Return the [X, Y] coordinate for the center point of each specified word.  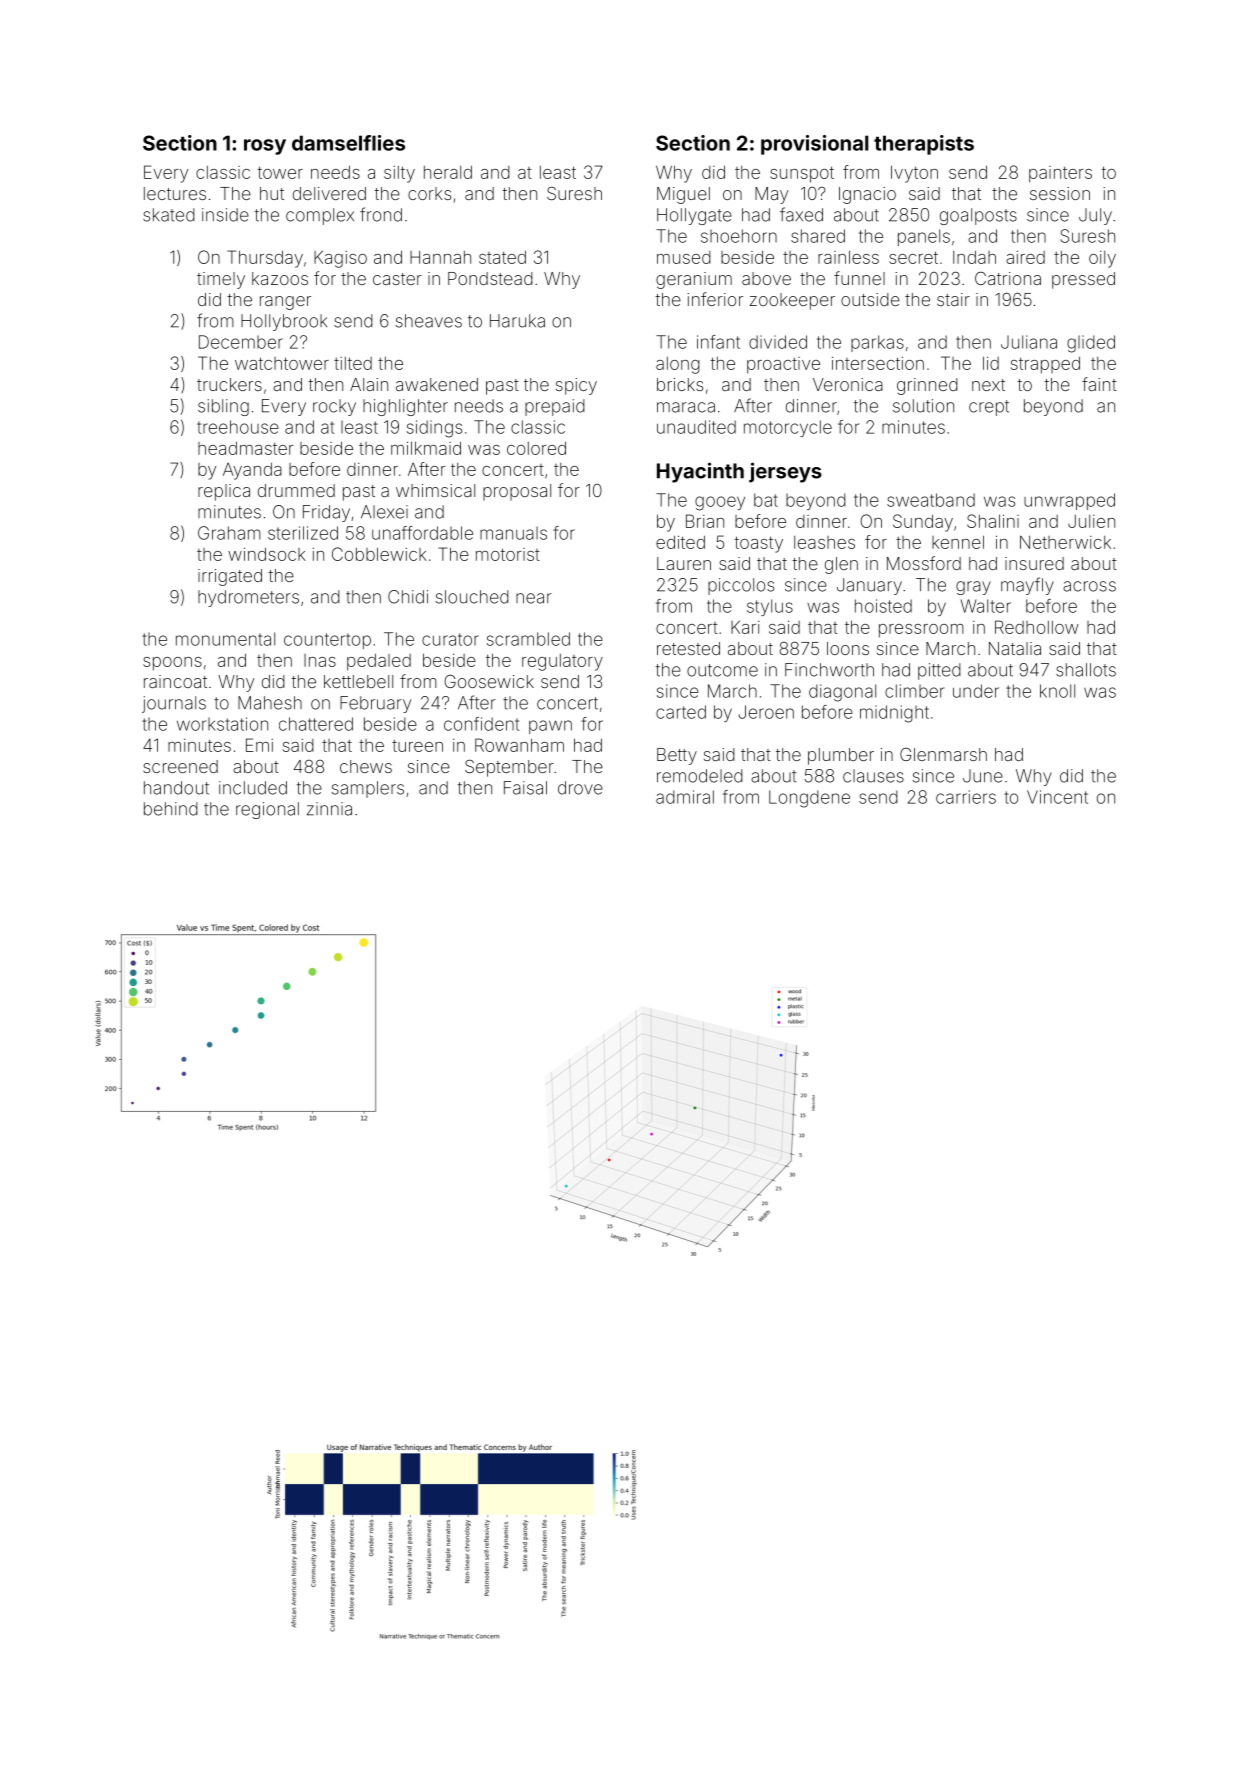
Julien [1091, 521]
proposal [517, 492]
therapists [924, 145]
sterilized [303, 533]
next [988, 385]
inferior [715, 299]
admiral [685, 797]
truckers [229, 384]
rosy [265, 147]
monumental [225, 639]
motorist [508, 554]
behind [171, 809]
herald [448, 172]
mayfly [1027, 586]
